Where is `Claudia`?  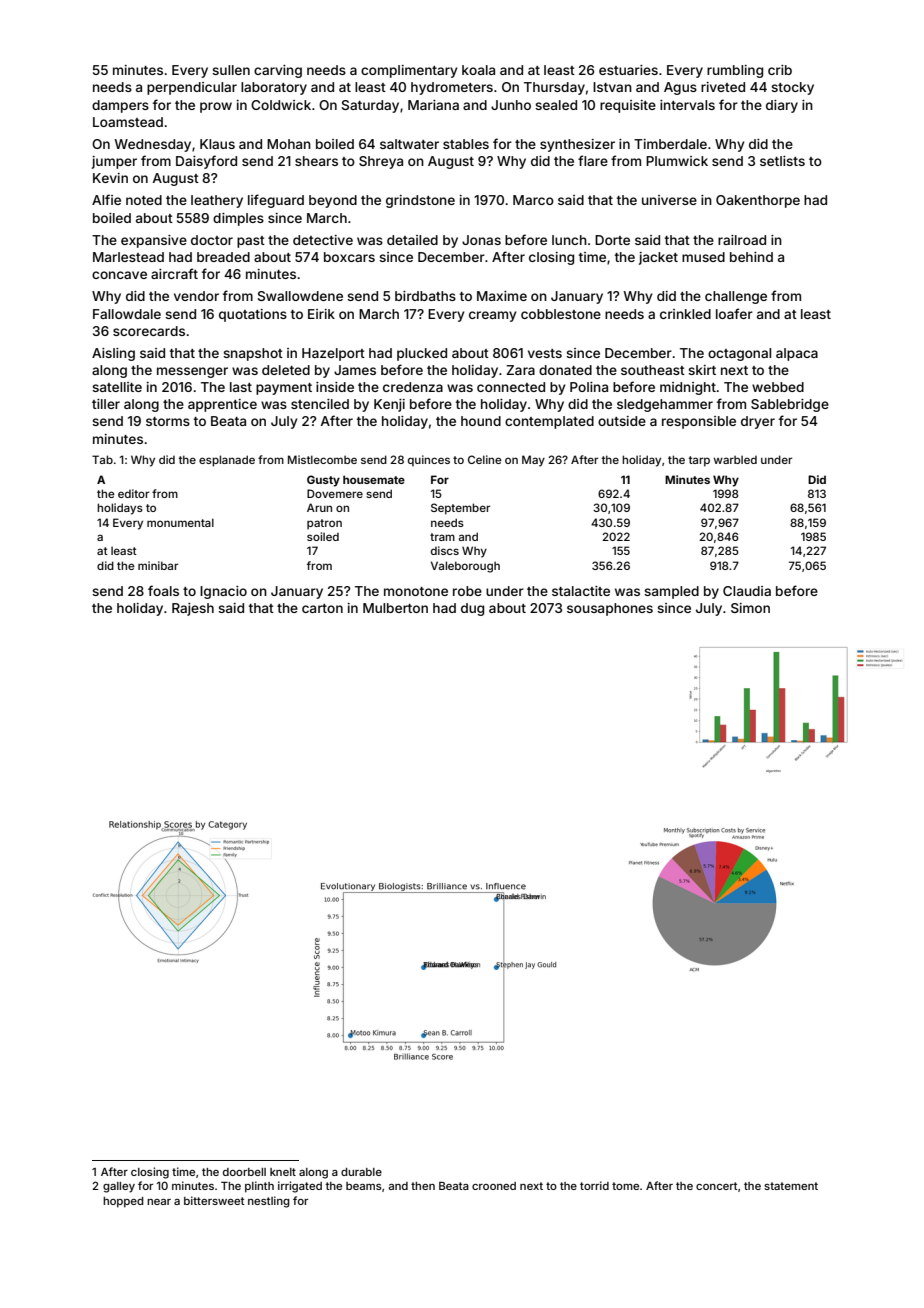 Claudia is located at coordinates (747, 591).
